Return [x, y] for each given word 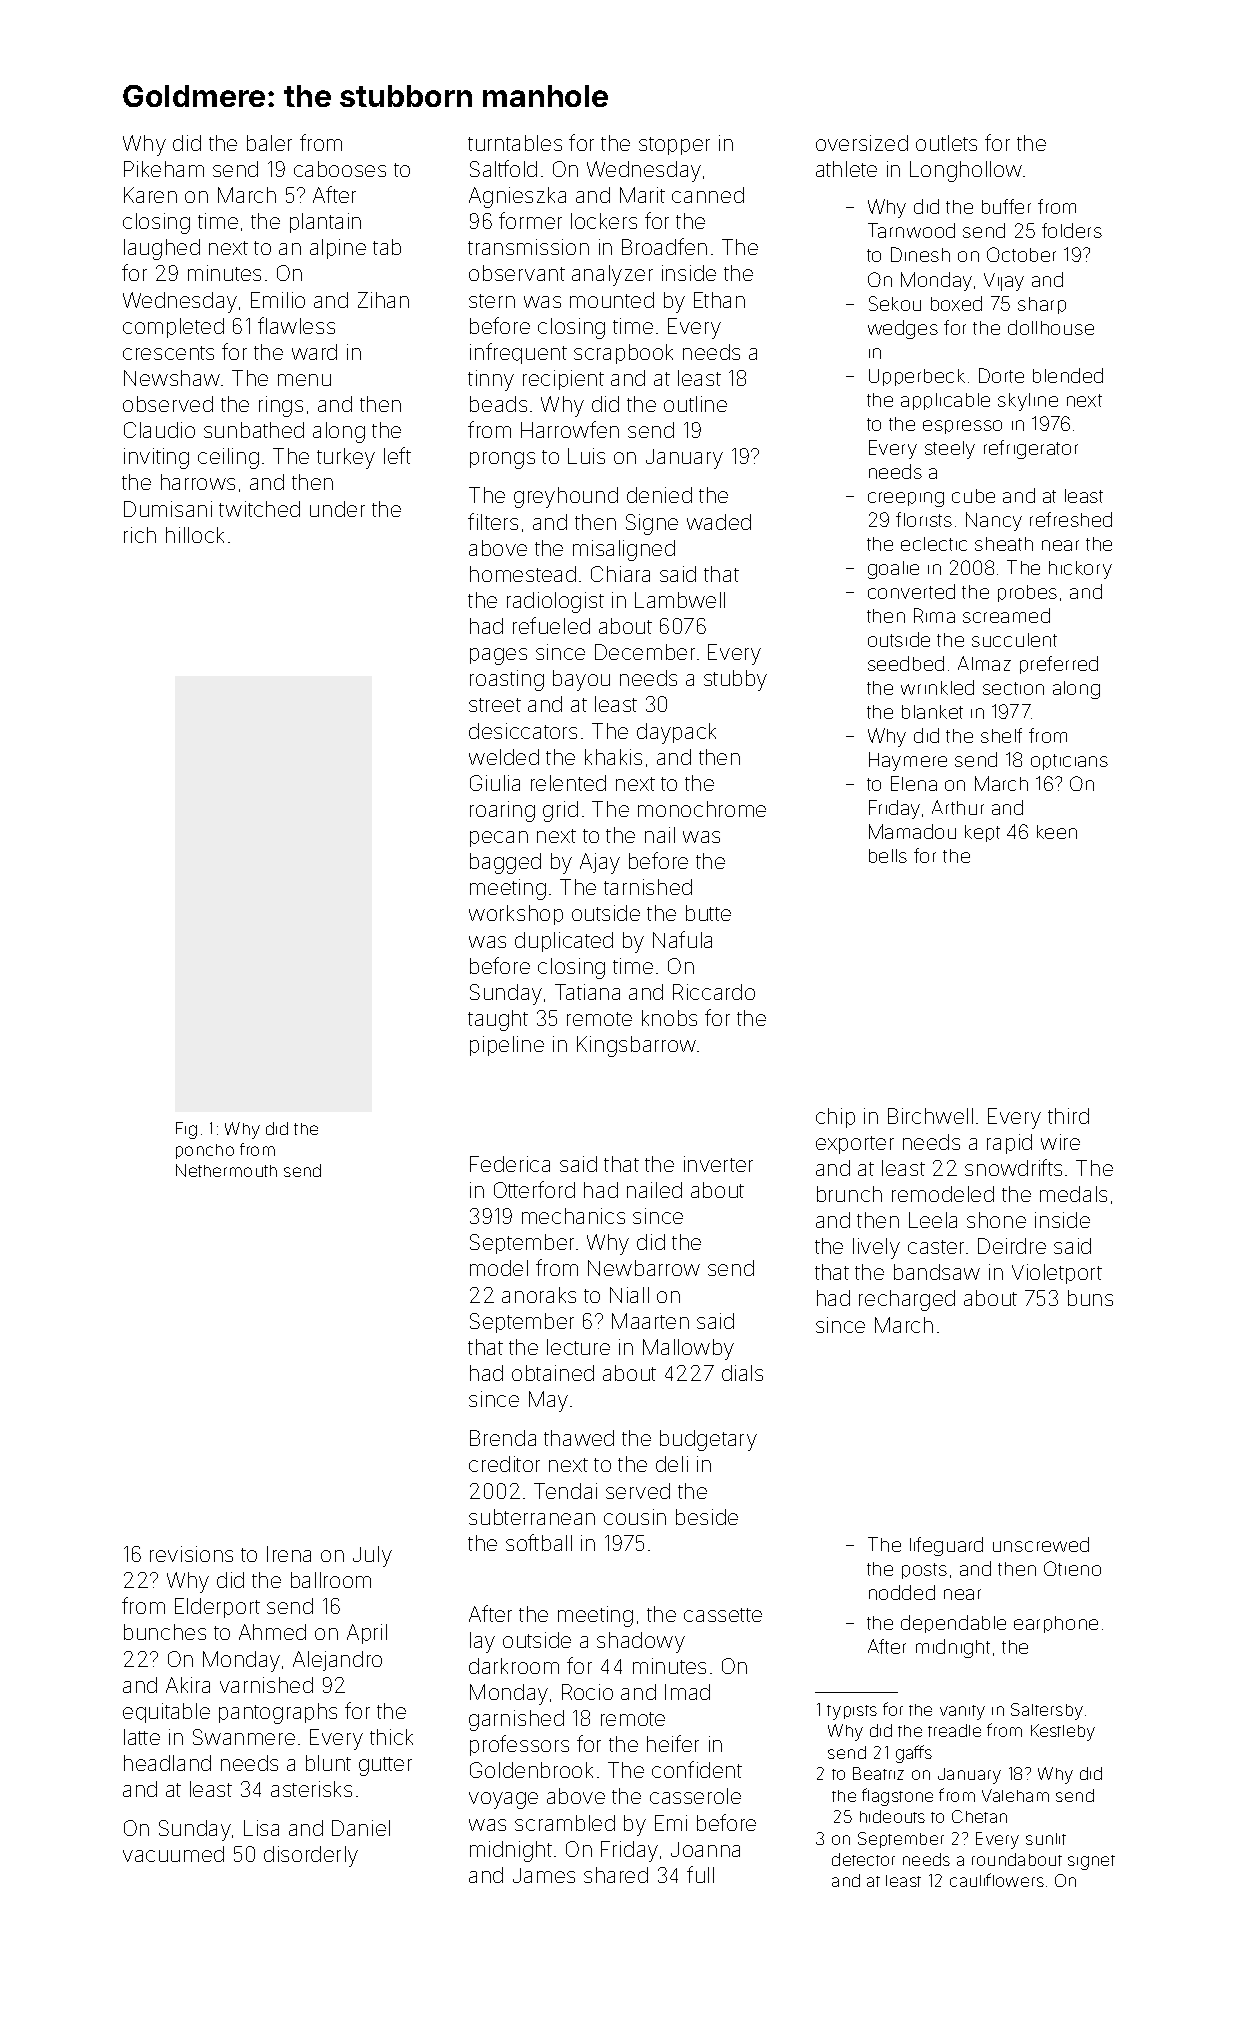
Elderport [217, 1608]
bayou [581, 680]
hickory [1080, 570]
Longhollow [966, 171]
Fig [186, 1130]
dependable [953, 1624]
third [1068, 1116]
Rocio [587, 1692]
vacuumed [173, 1854]
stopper [674, 146]
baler [269, 143]
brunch [849, 1194]
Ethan [719, 300]
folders [1072, 230]
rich [140, 535]
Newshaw [172, 378]
